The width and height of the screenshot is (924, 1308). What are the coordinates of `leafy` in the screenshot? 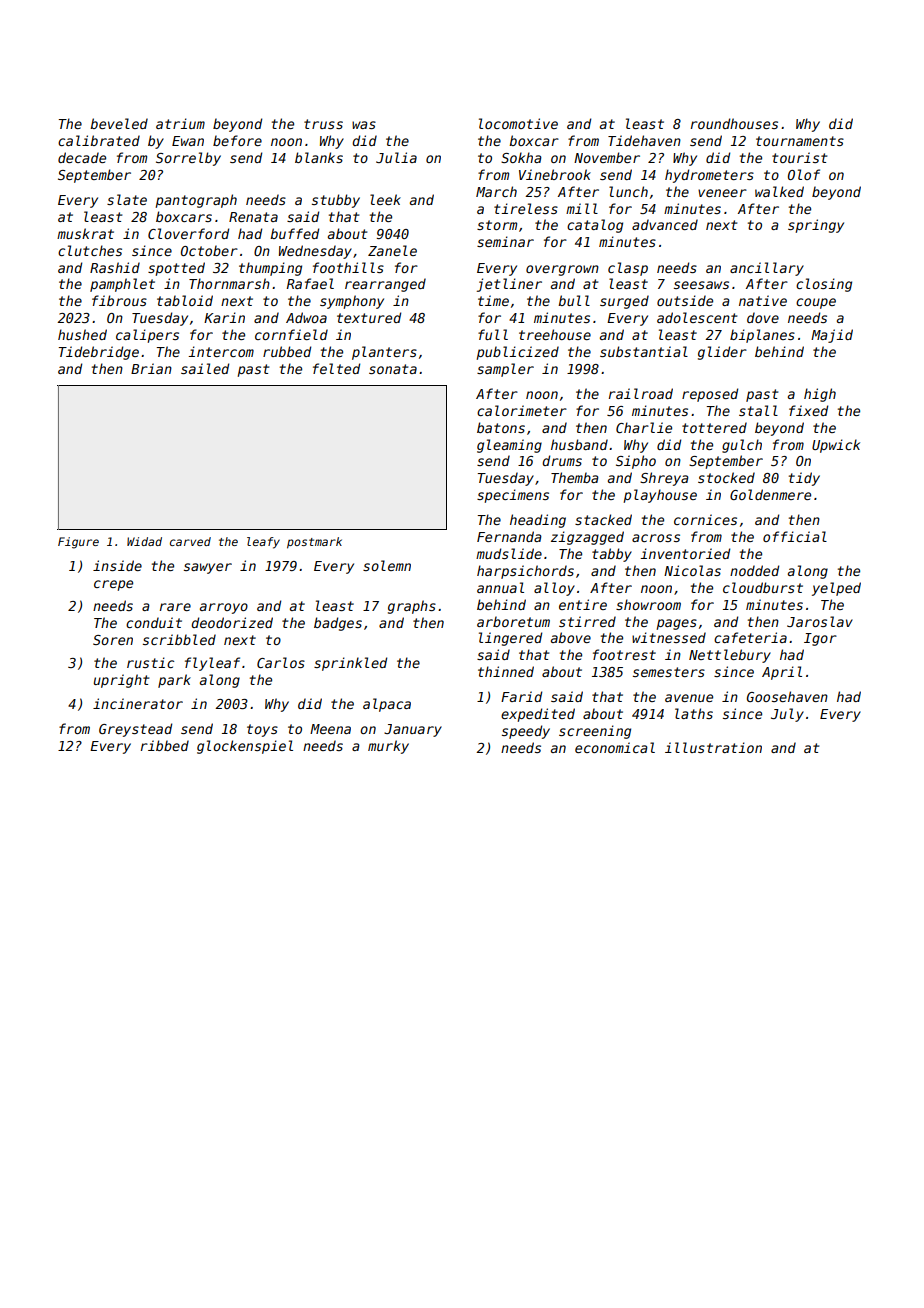 It's located at (263, 543).
